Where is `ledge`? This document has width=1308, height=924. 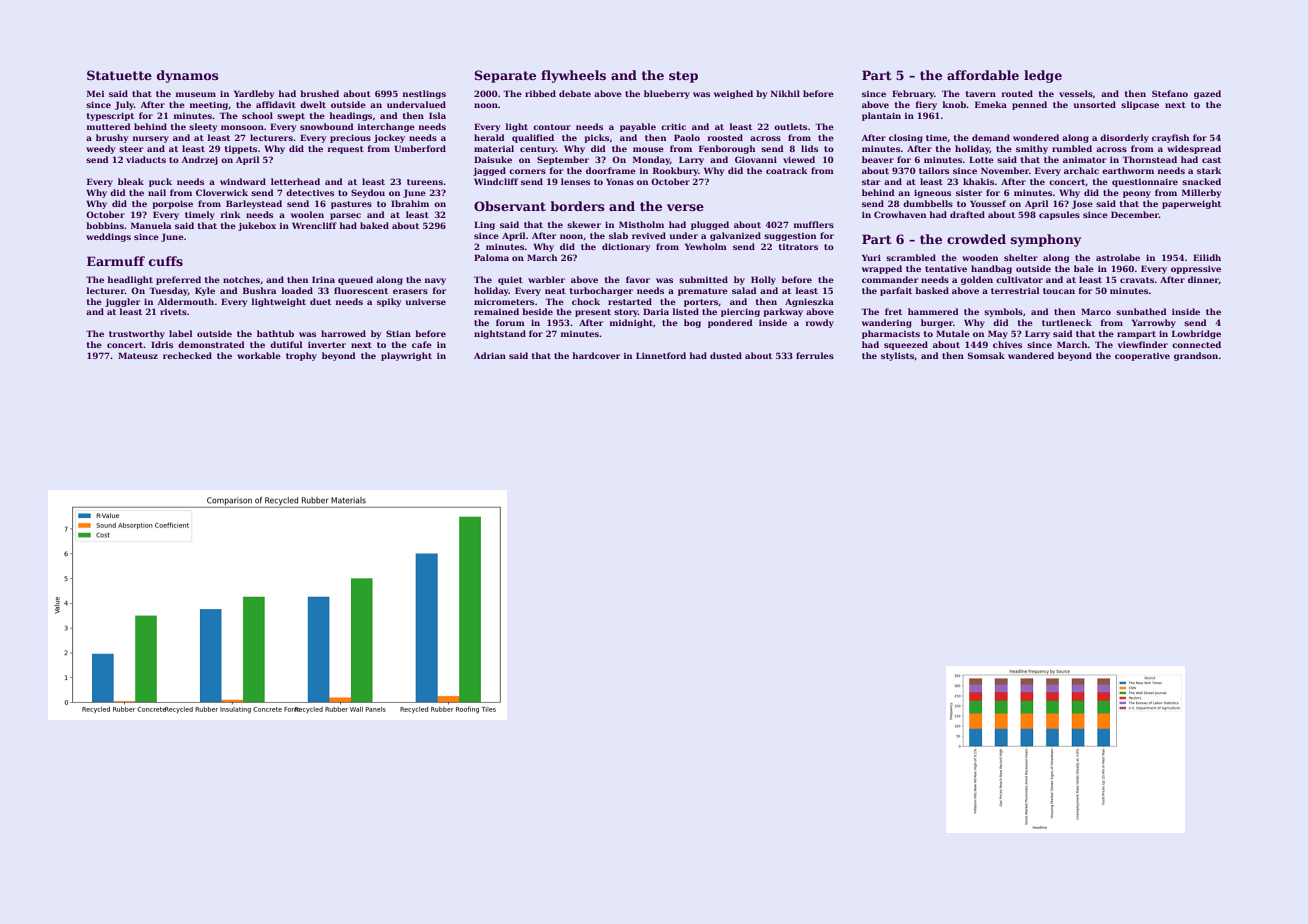
ledge is located at coordinates (1043, 76).
